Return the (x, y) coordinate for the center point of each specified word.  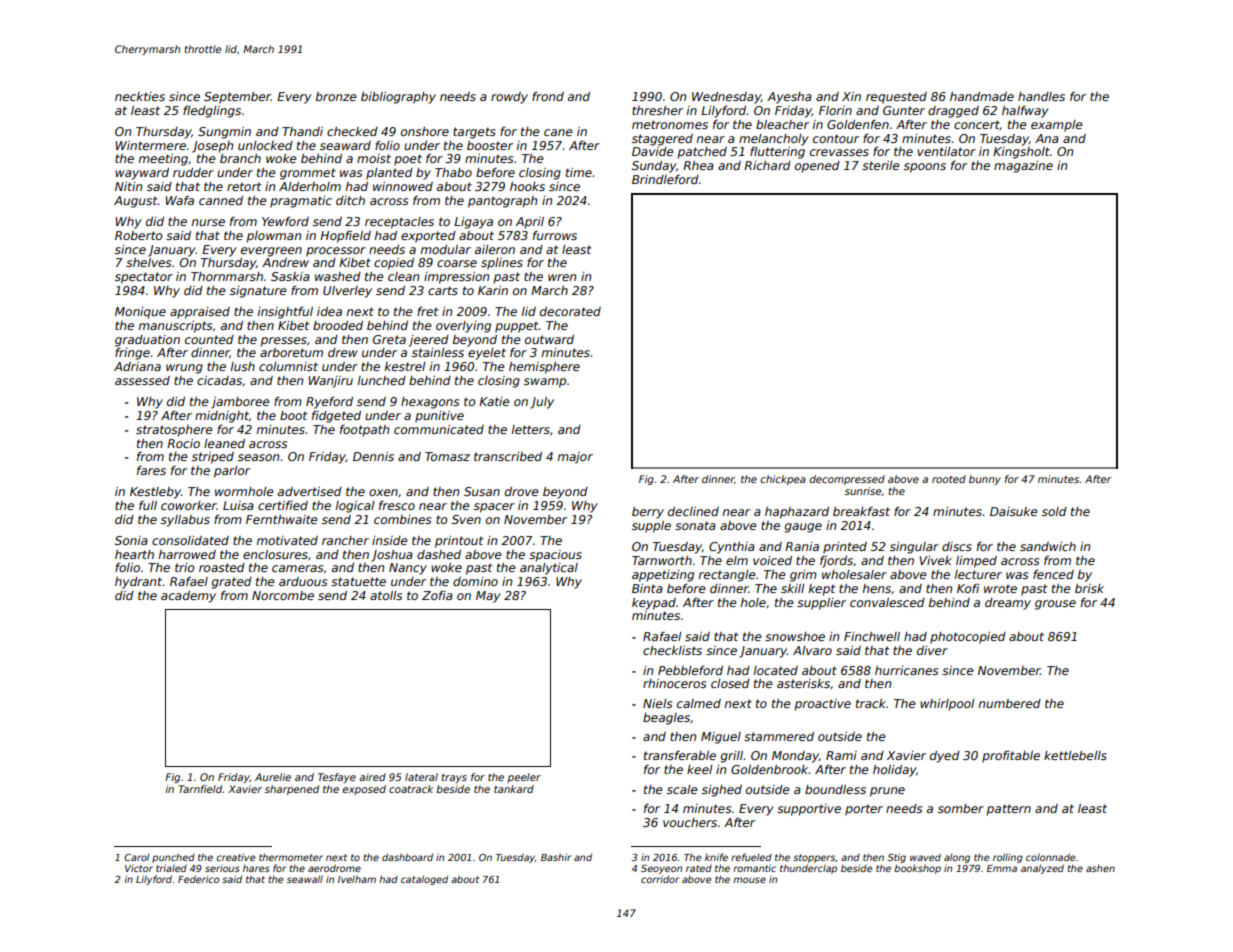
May (488, 597)
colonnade (1050, 857)
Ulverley (347, 292)
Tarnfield (200, 789)
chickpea (783, 480)
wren (562, 277)
